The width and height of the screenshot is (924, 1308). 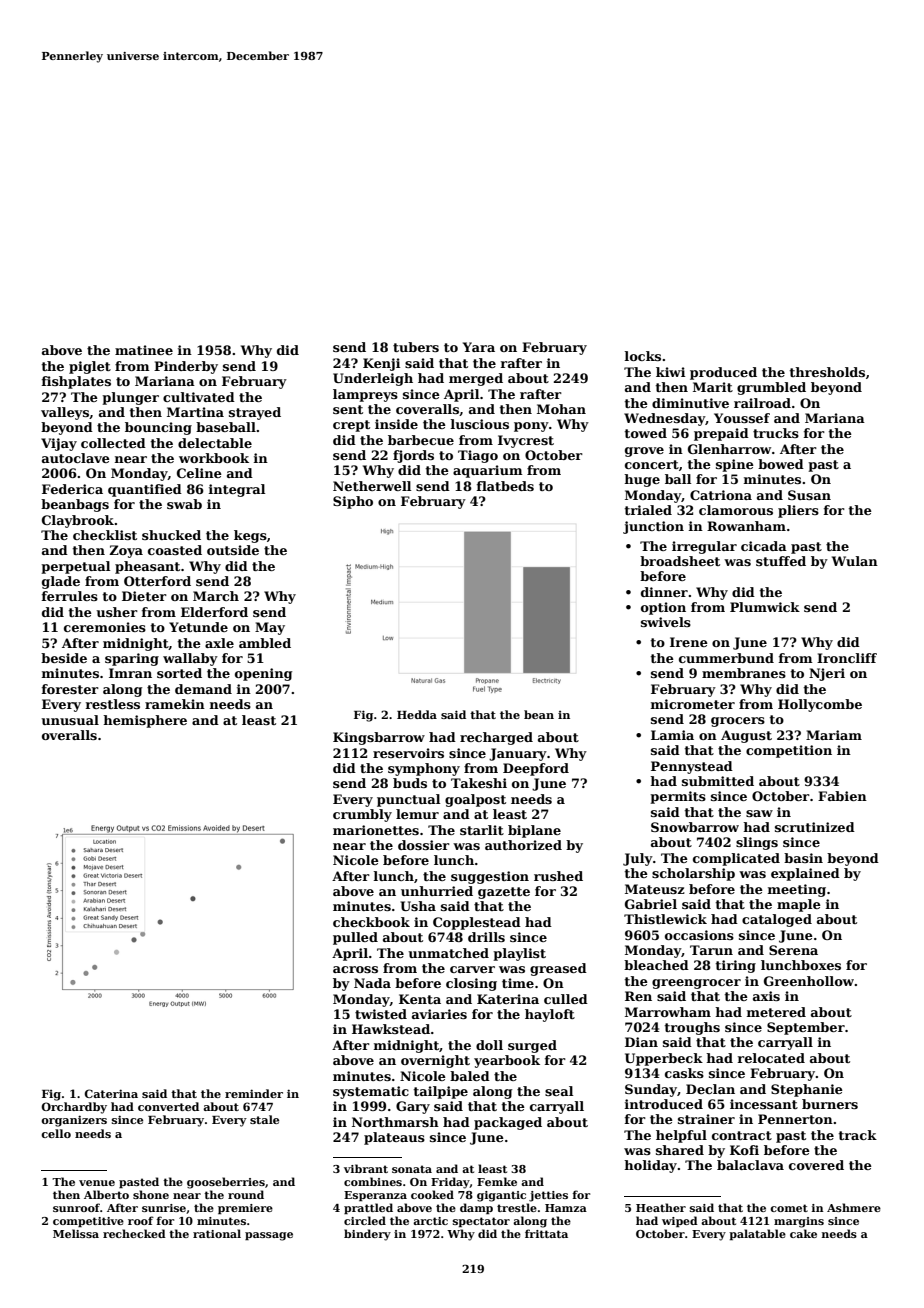 I want to click on Caterina, so click(x=111, y=1093).
